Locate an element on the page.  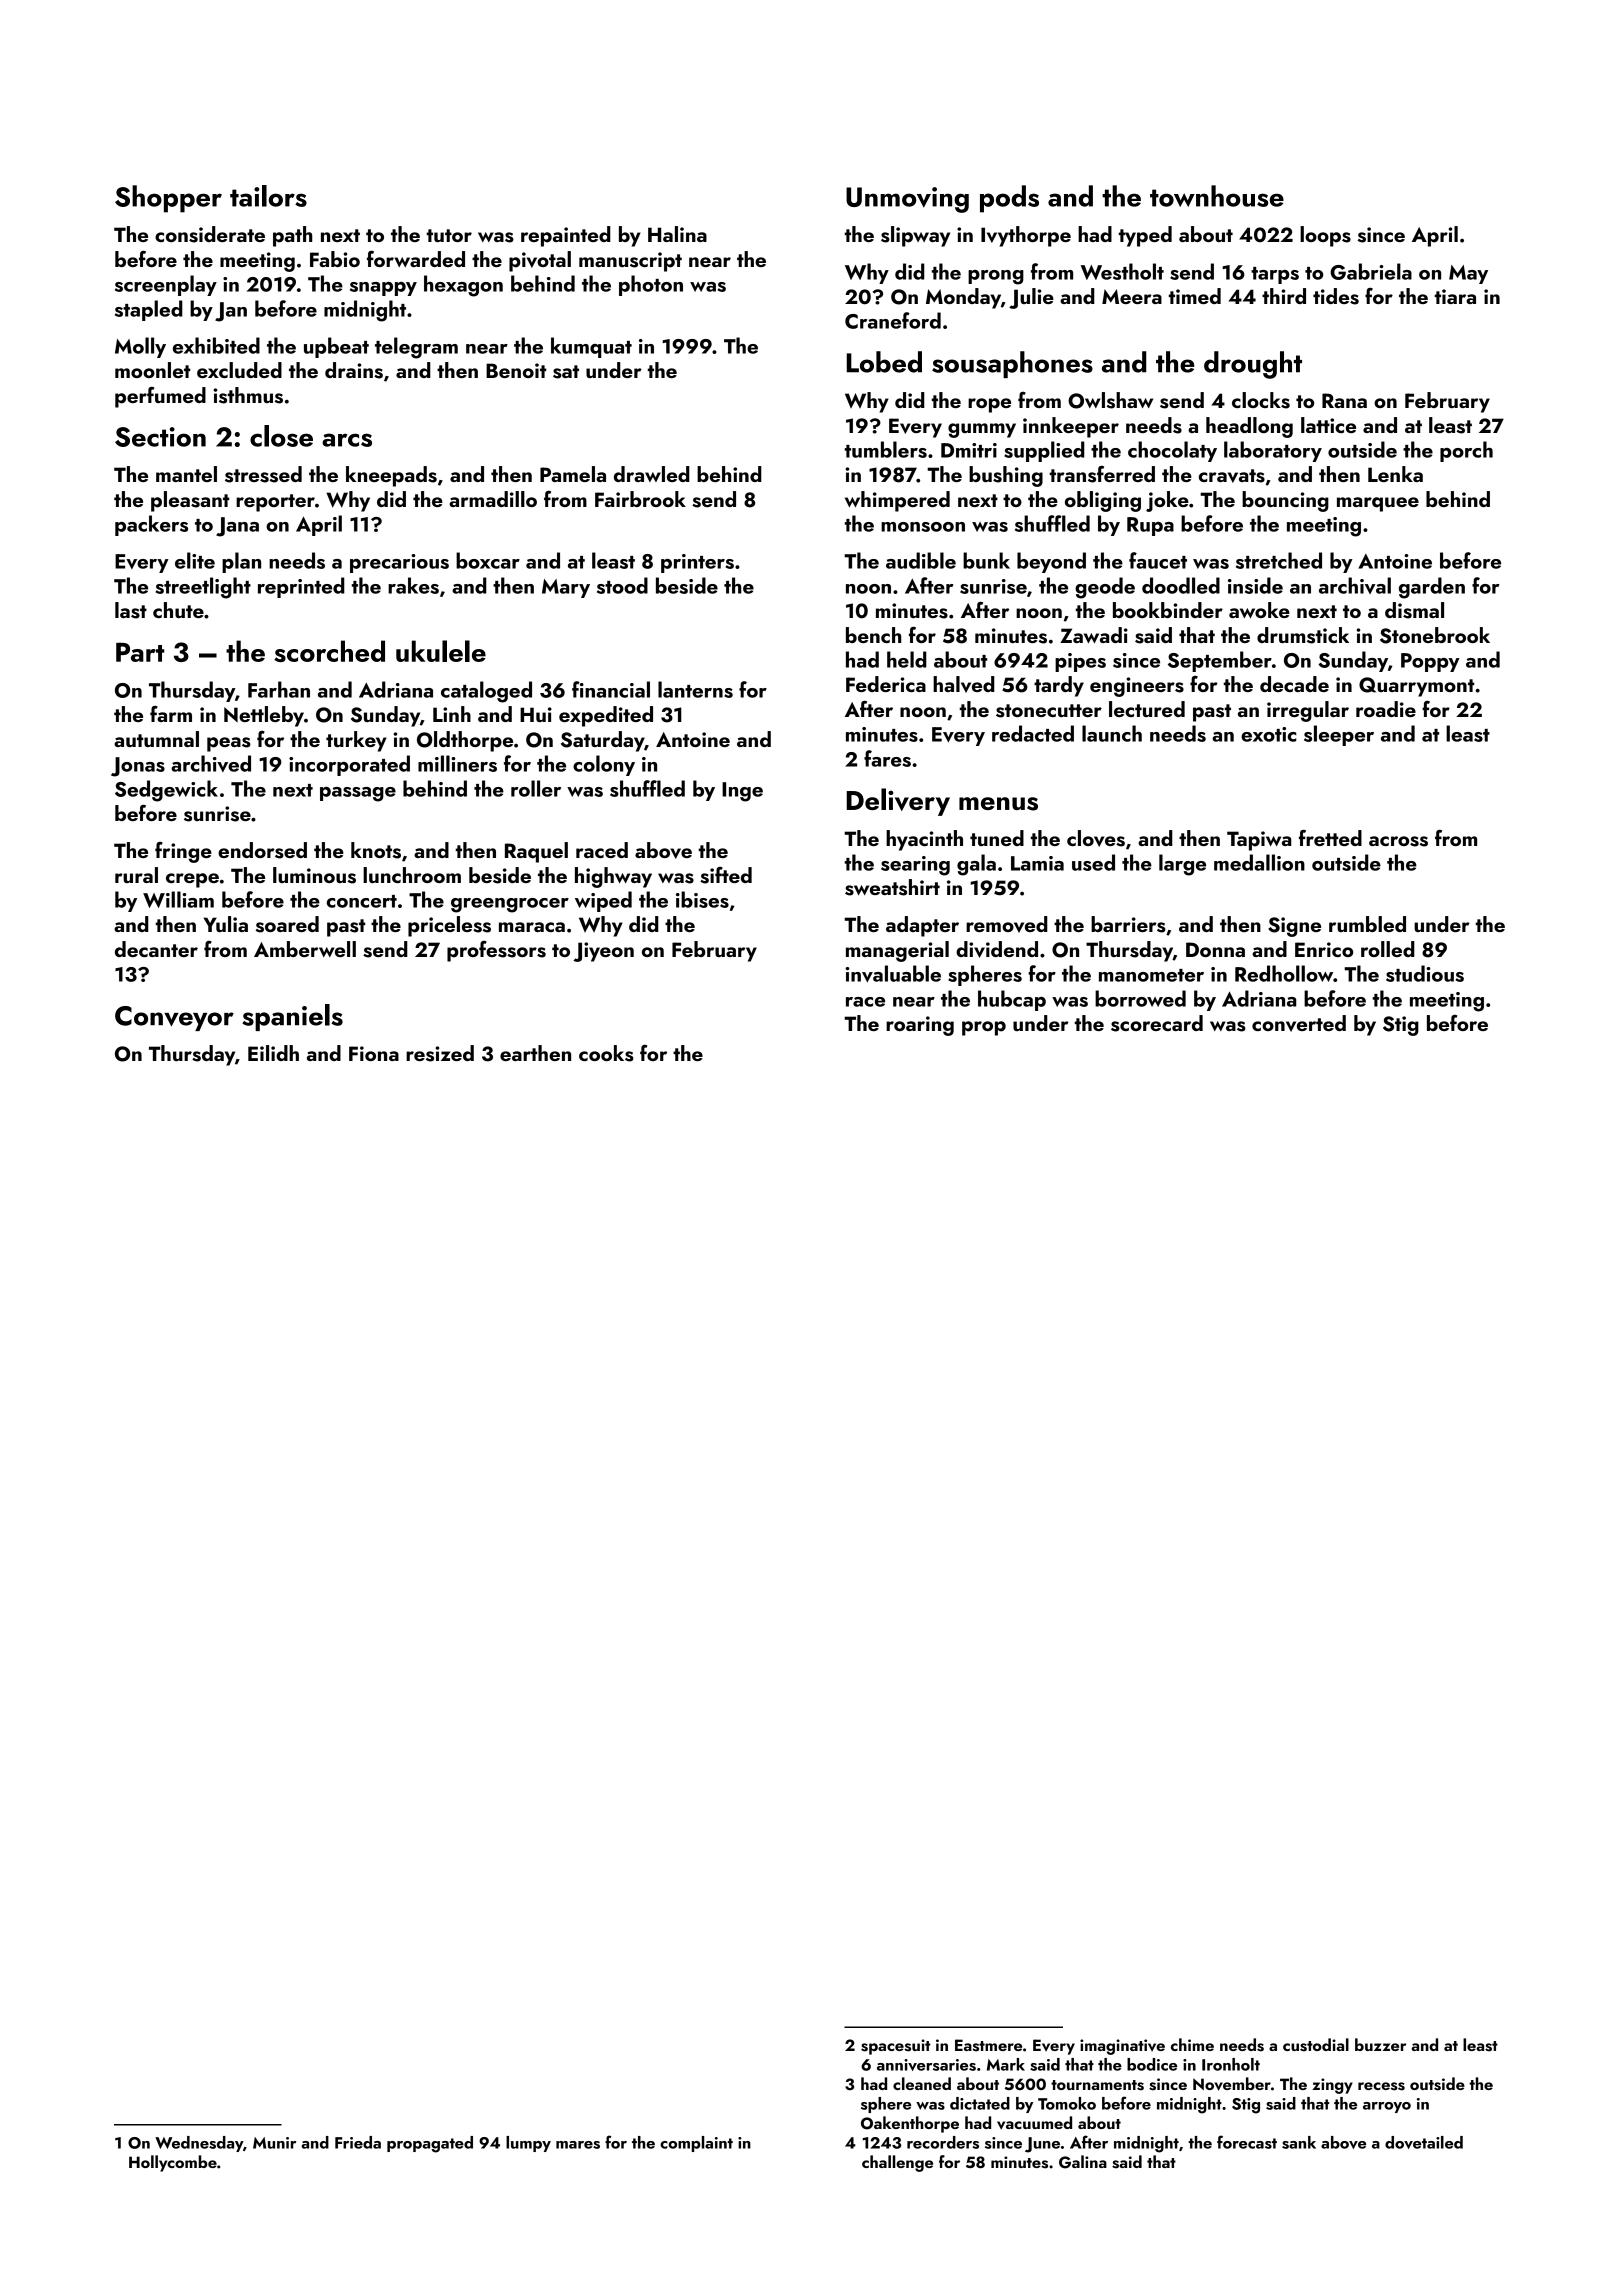
mantel is located at coordinates (186, 474).
